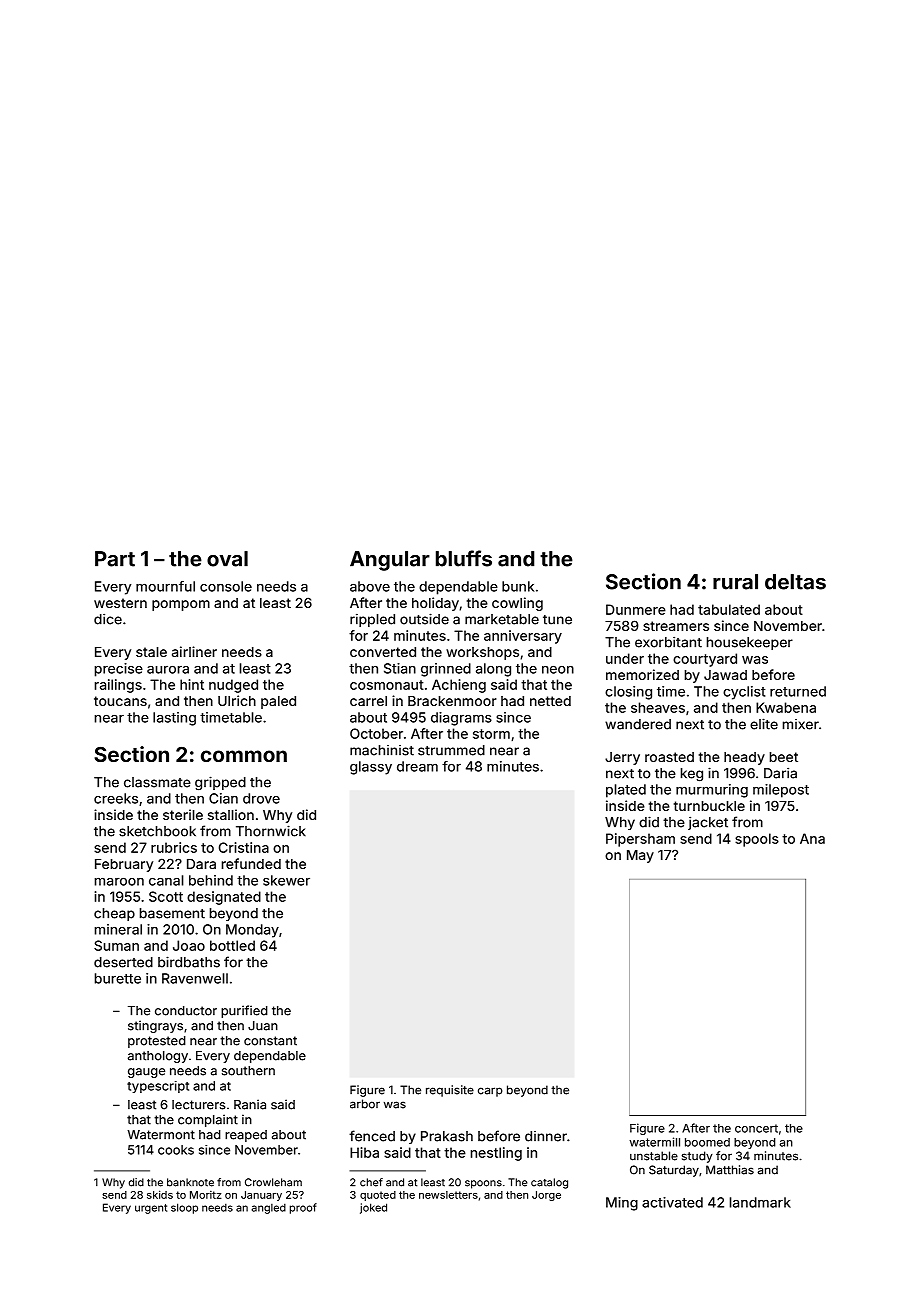 This screenshot has height=1308, width=924. Describe the element at coordinates (151, 1209) in the screenshot. I see `urgent` at that location.
